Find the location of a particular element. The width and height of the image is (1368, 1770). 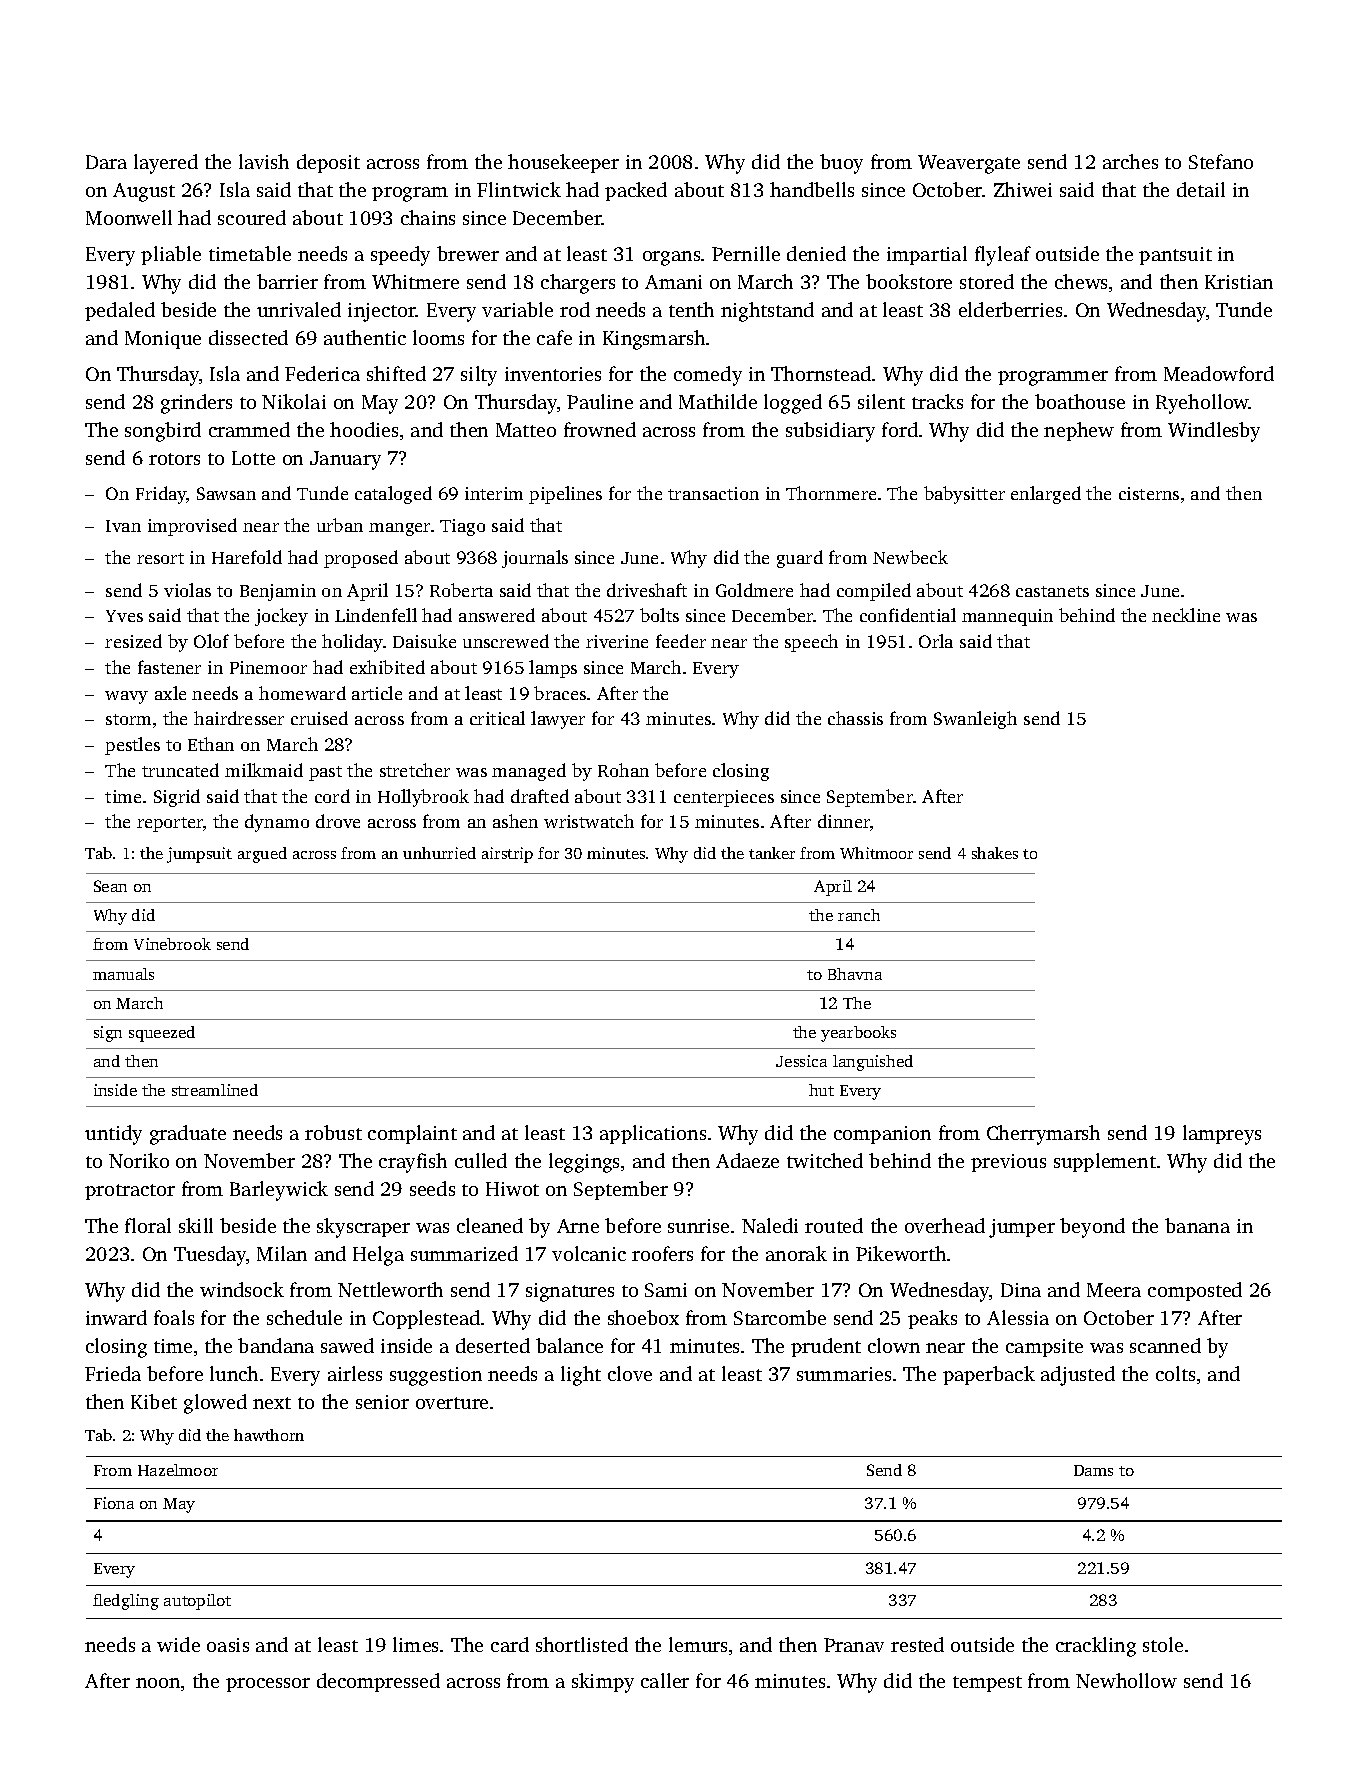

interim is located at coordinates (494, 493).
